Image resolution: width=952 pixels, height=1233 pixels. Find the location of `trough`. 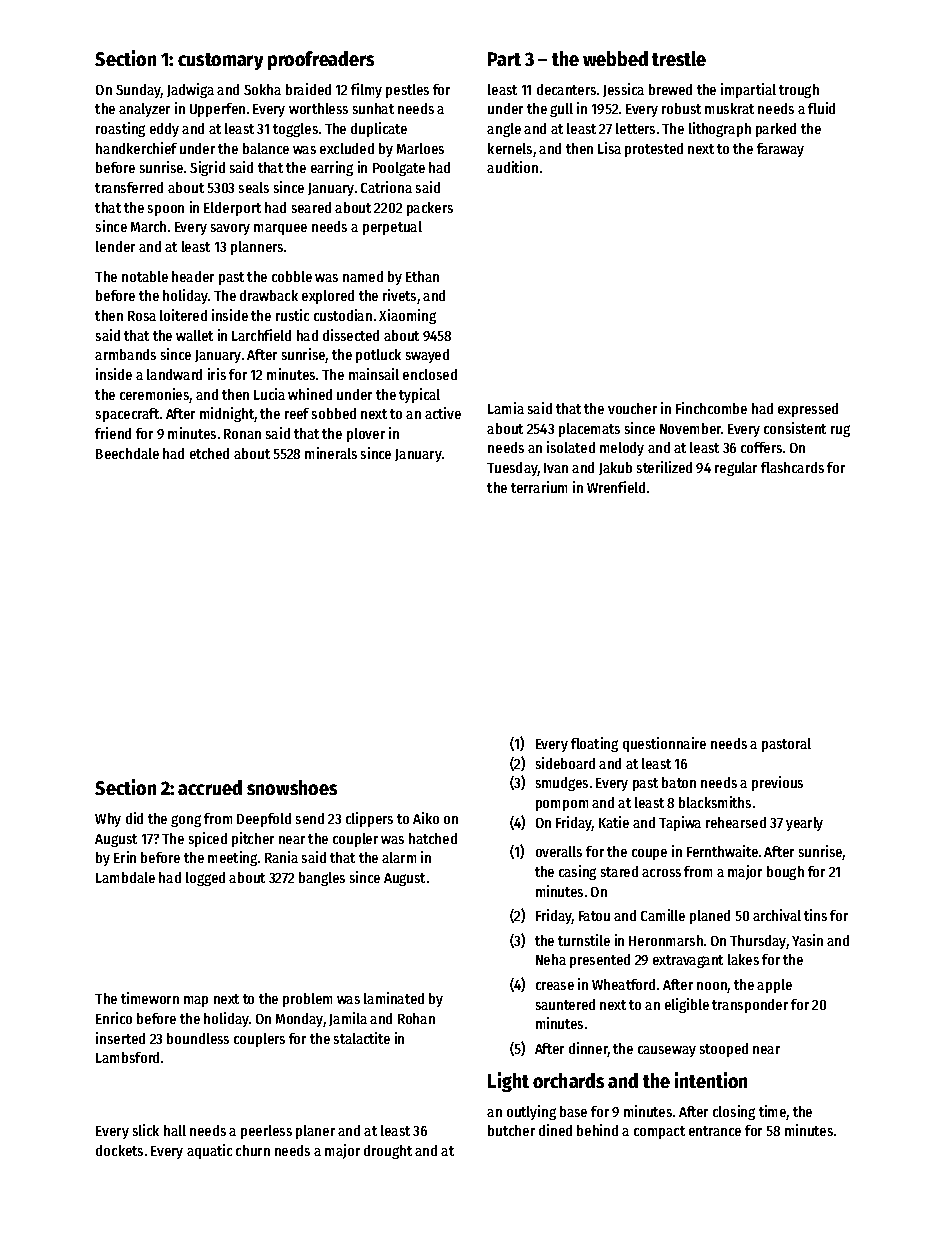

trough is located at coordinates (799, 91).
